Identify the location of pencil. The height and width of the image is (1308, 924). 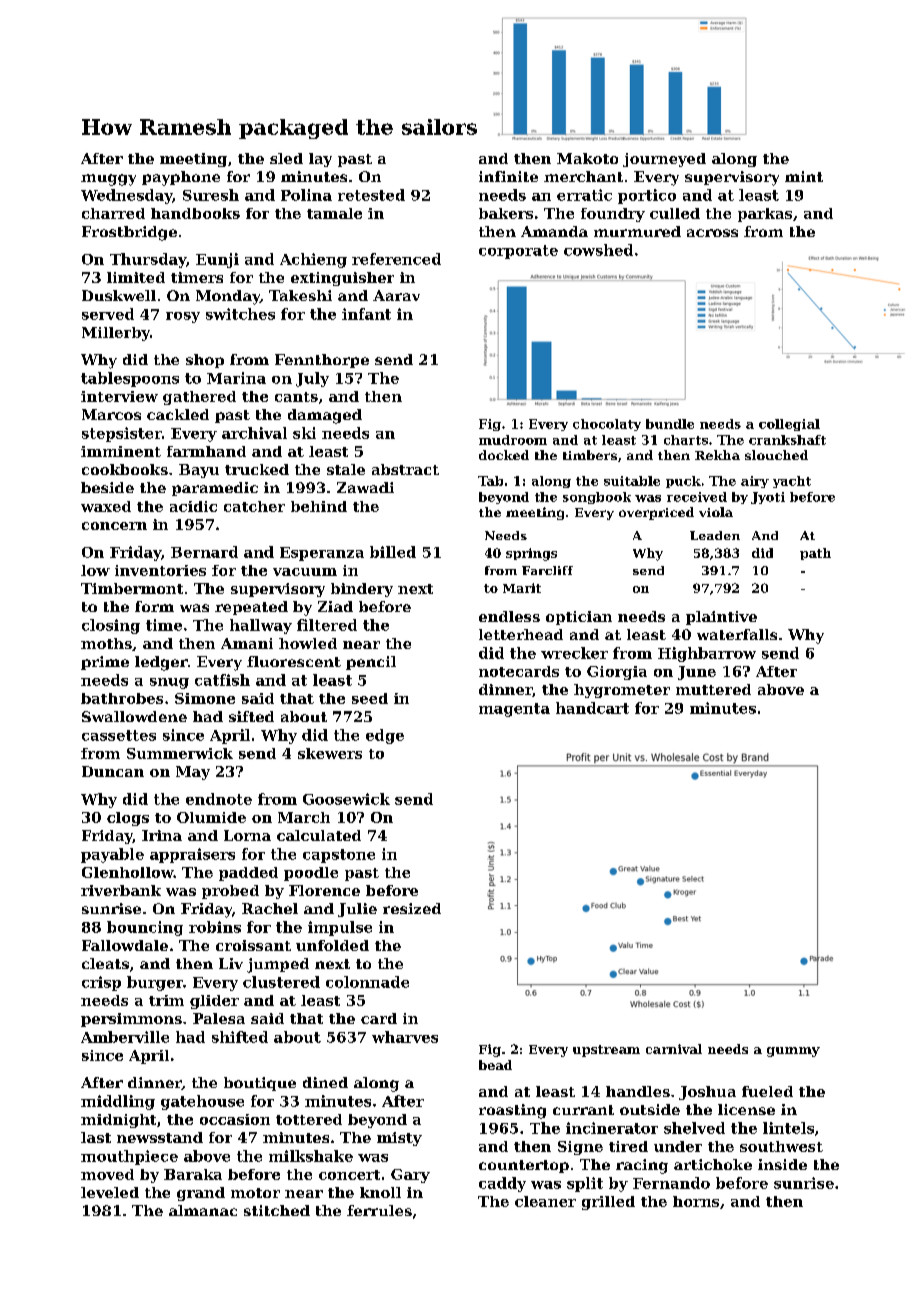
(371, 663).
